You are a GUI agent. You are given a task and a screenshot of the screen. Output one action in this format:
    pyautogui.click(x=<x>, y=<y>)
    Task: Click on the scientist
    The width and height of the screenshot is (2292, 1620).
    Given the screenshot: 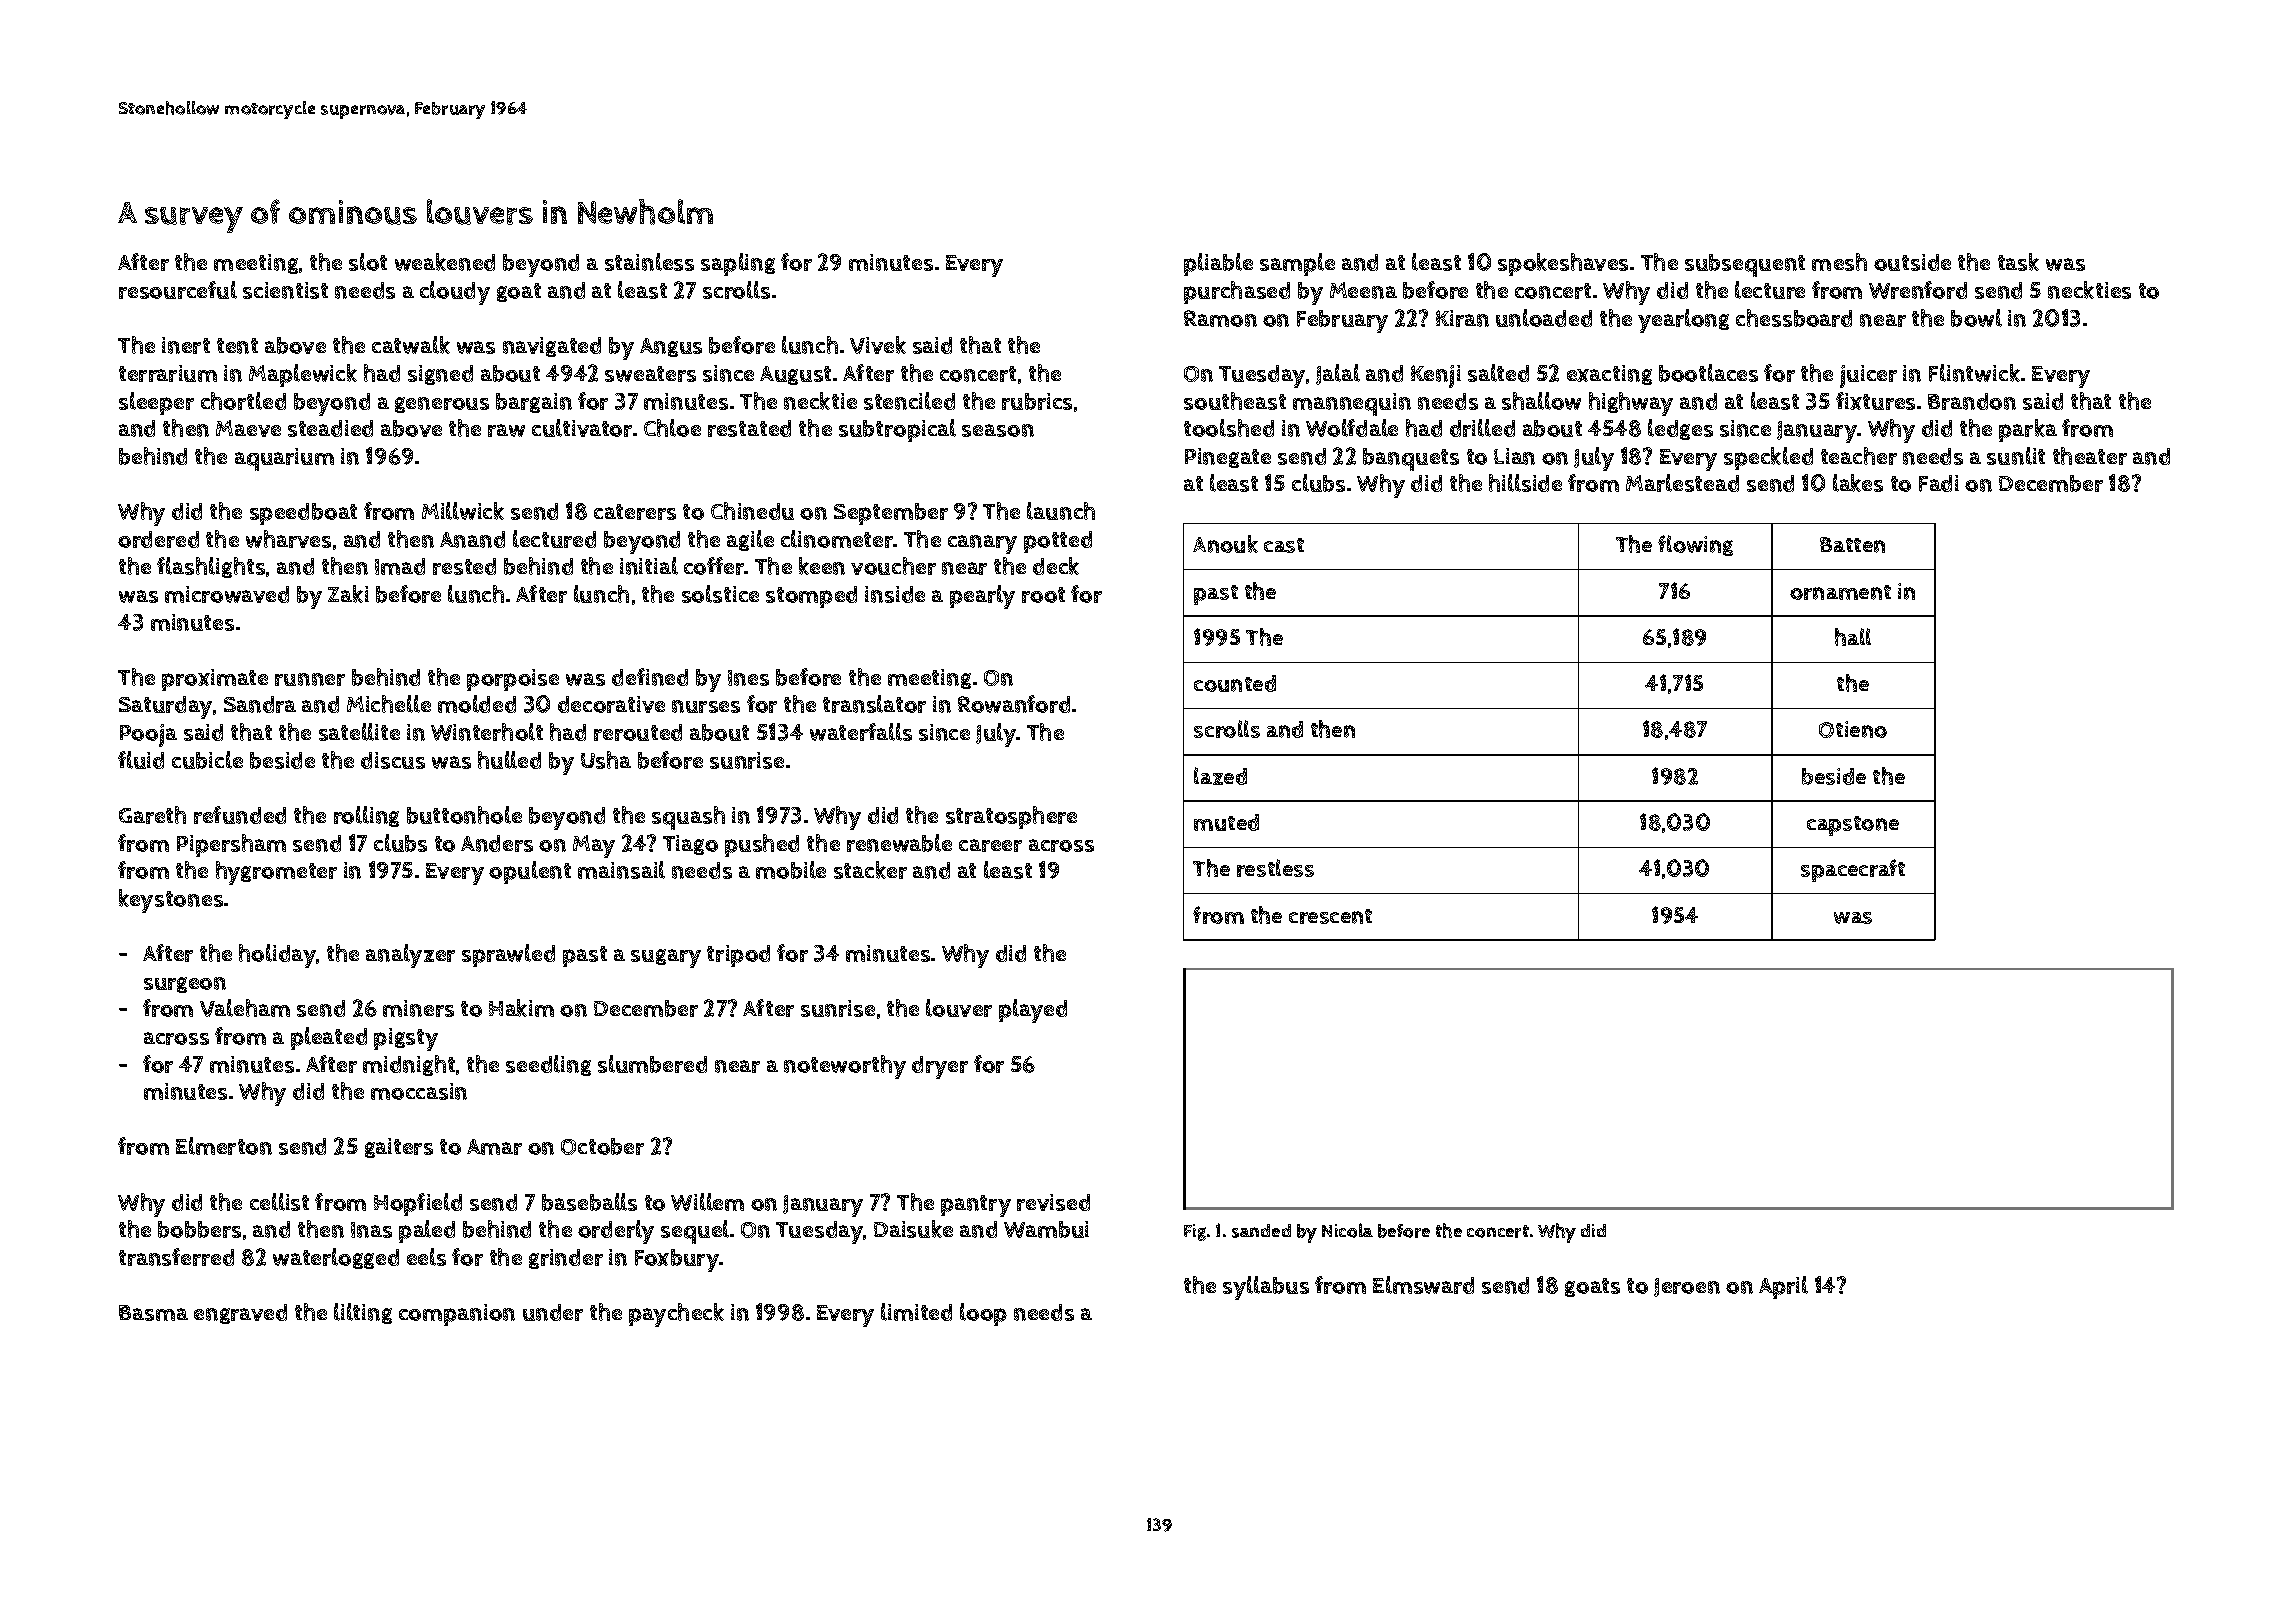 What is the action you would take?
    pyautogui.click(x=285, y=290)
